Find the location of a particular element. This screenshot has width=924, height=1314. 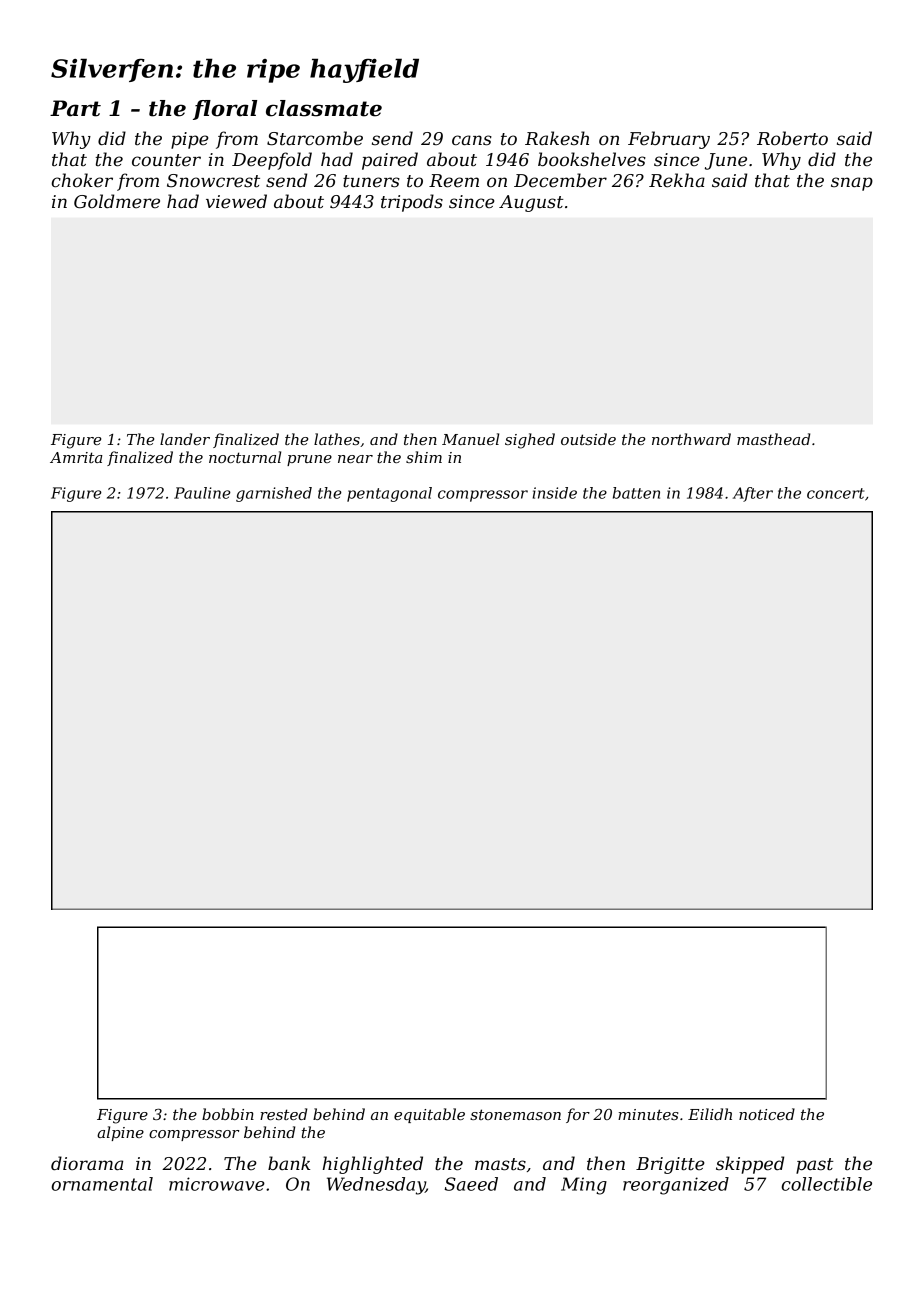

highlighted is located at coordinates (373, 1165).
